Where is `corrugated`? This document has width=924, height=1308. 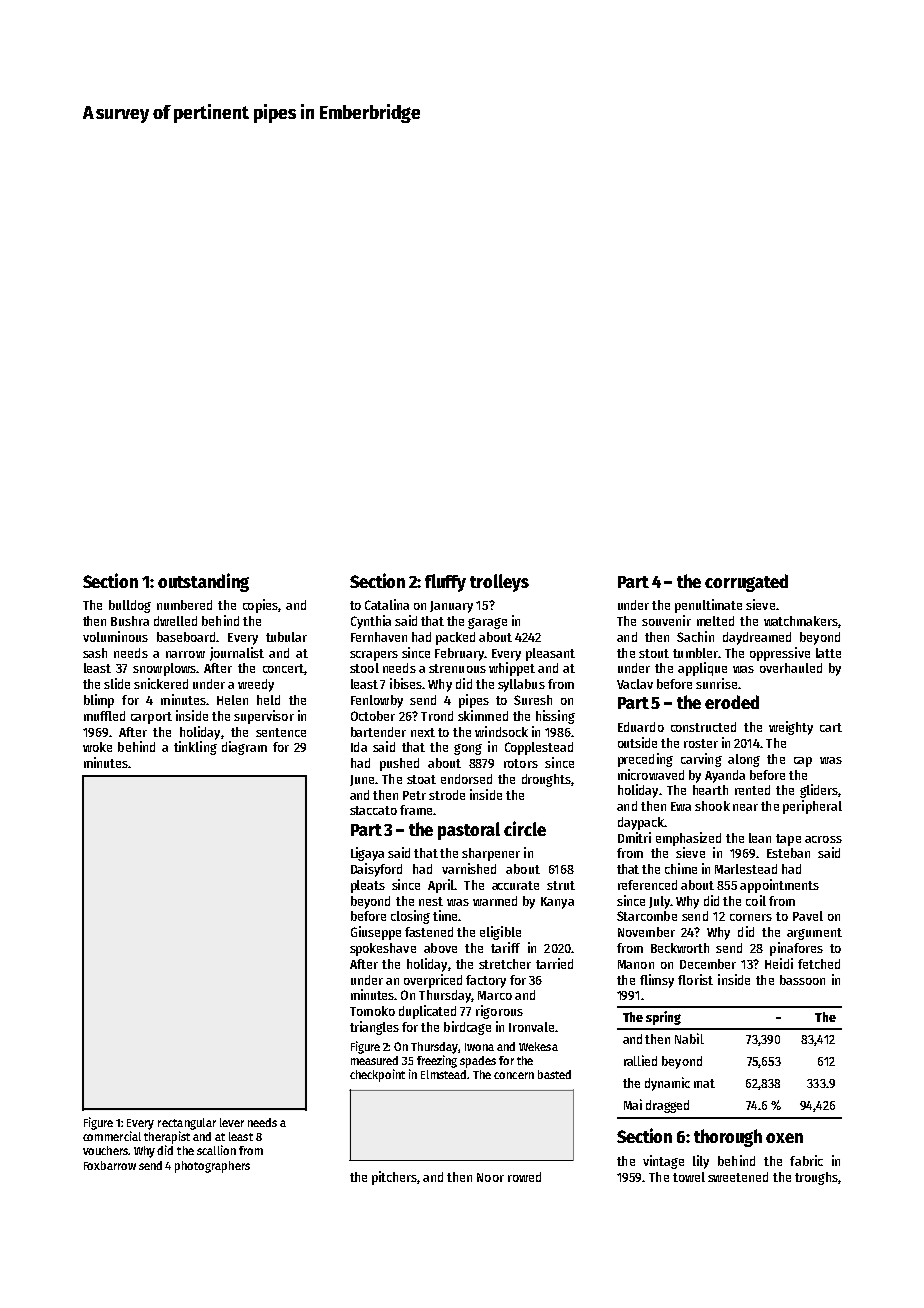
corrugated is located at coordinates (746, 583).
